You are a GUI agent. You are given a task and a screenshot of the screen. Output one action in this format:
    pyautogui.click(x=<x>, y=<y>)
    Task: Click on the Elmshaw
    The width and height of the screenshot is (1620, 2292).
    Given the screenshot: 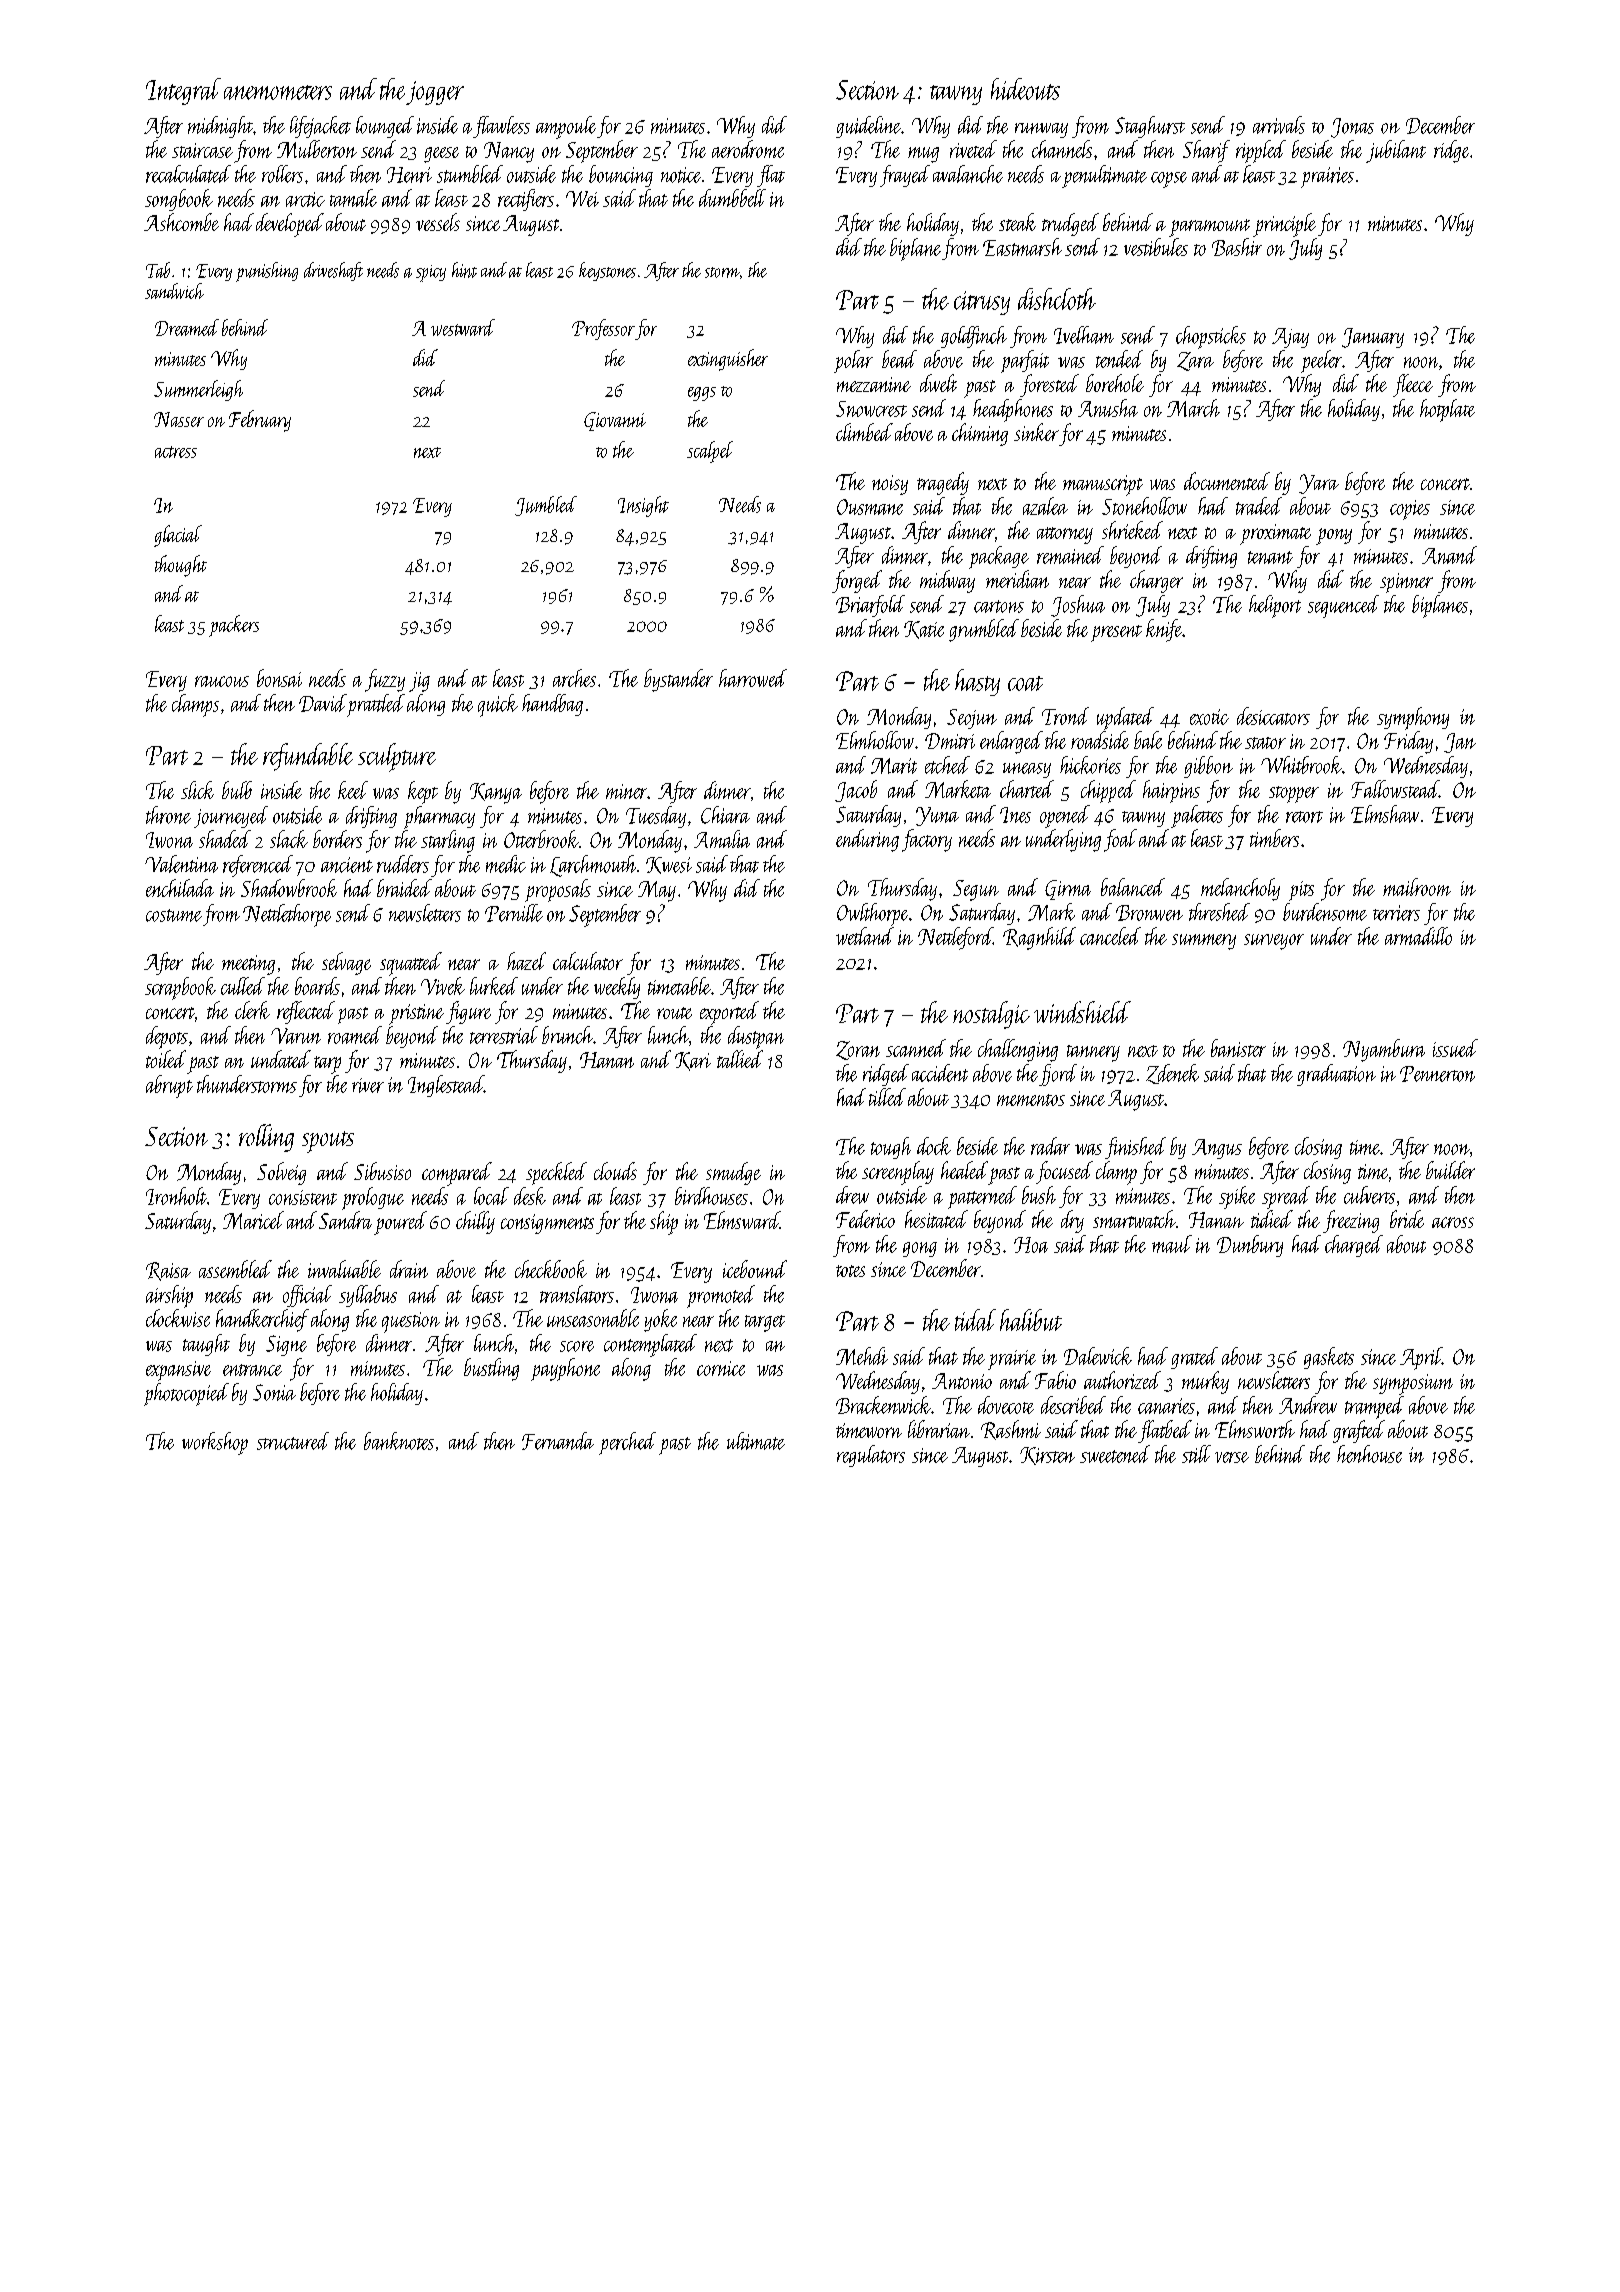 What is the action you would take?
    pyautogui.click(x=1385, y=814)
